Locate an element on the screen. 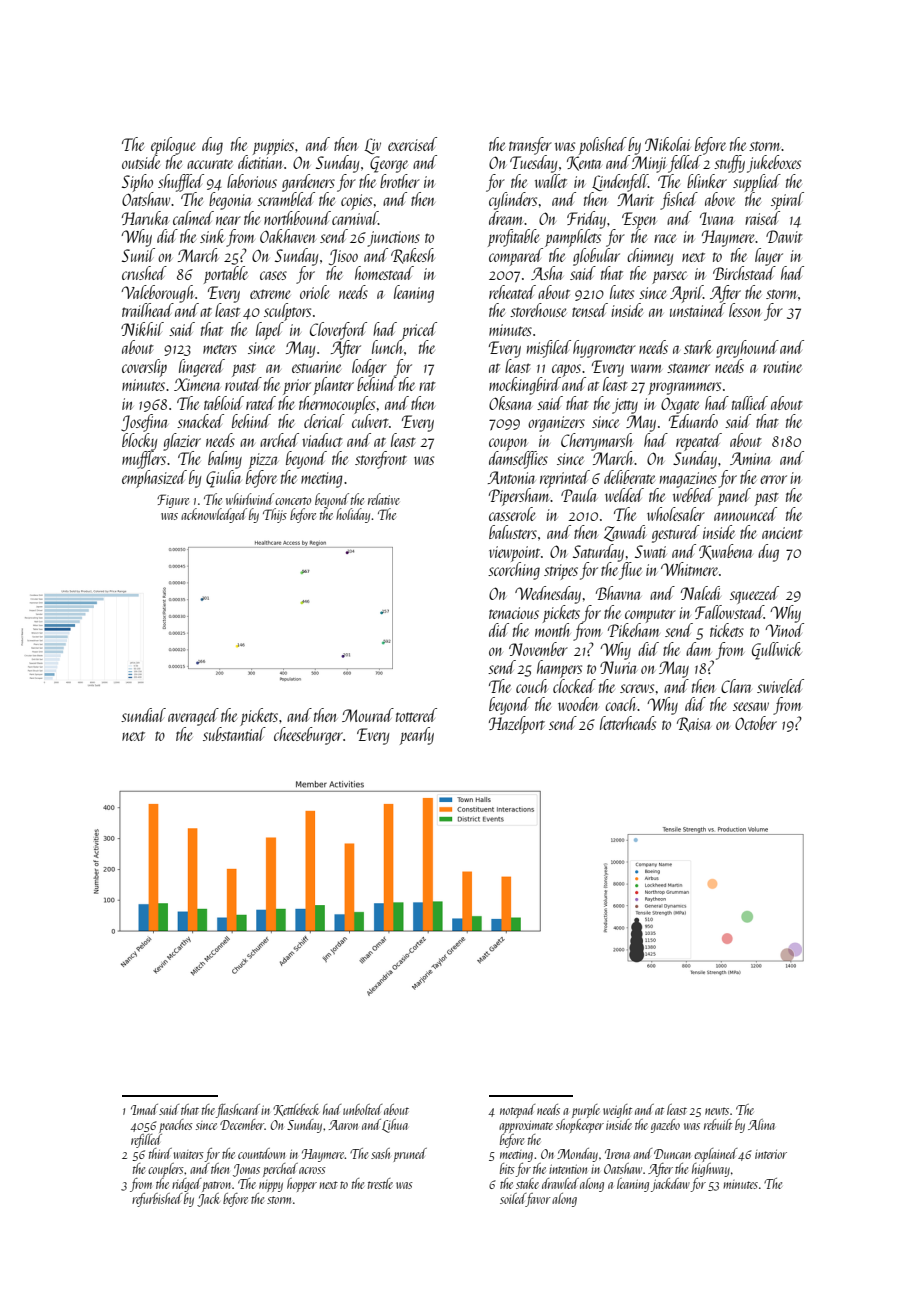 This screenshot has height=1311, width=924. organizers is located at coordinates (556, 424).
